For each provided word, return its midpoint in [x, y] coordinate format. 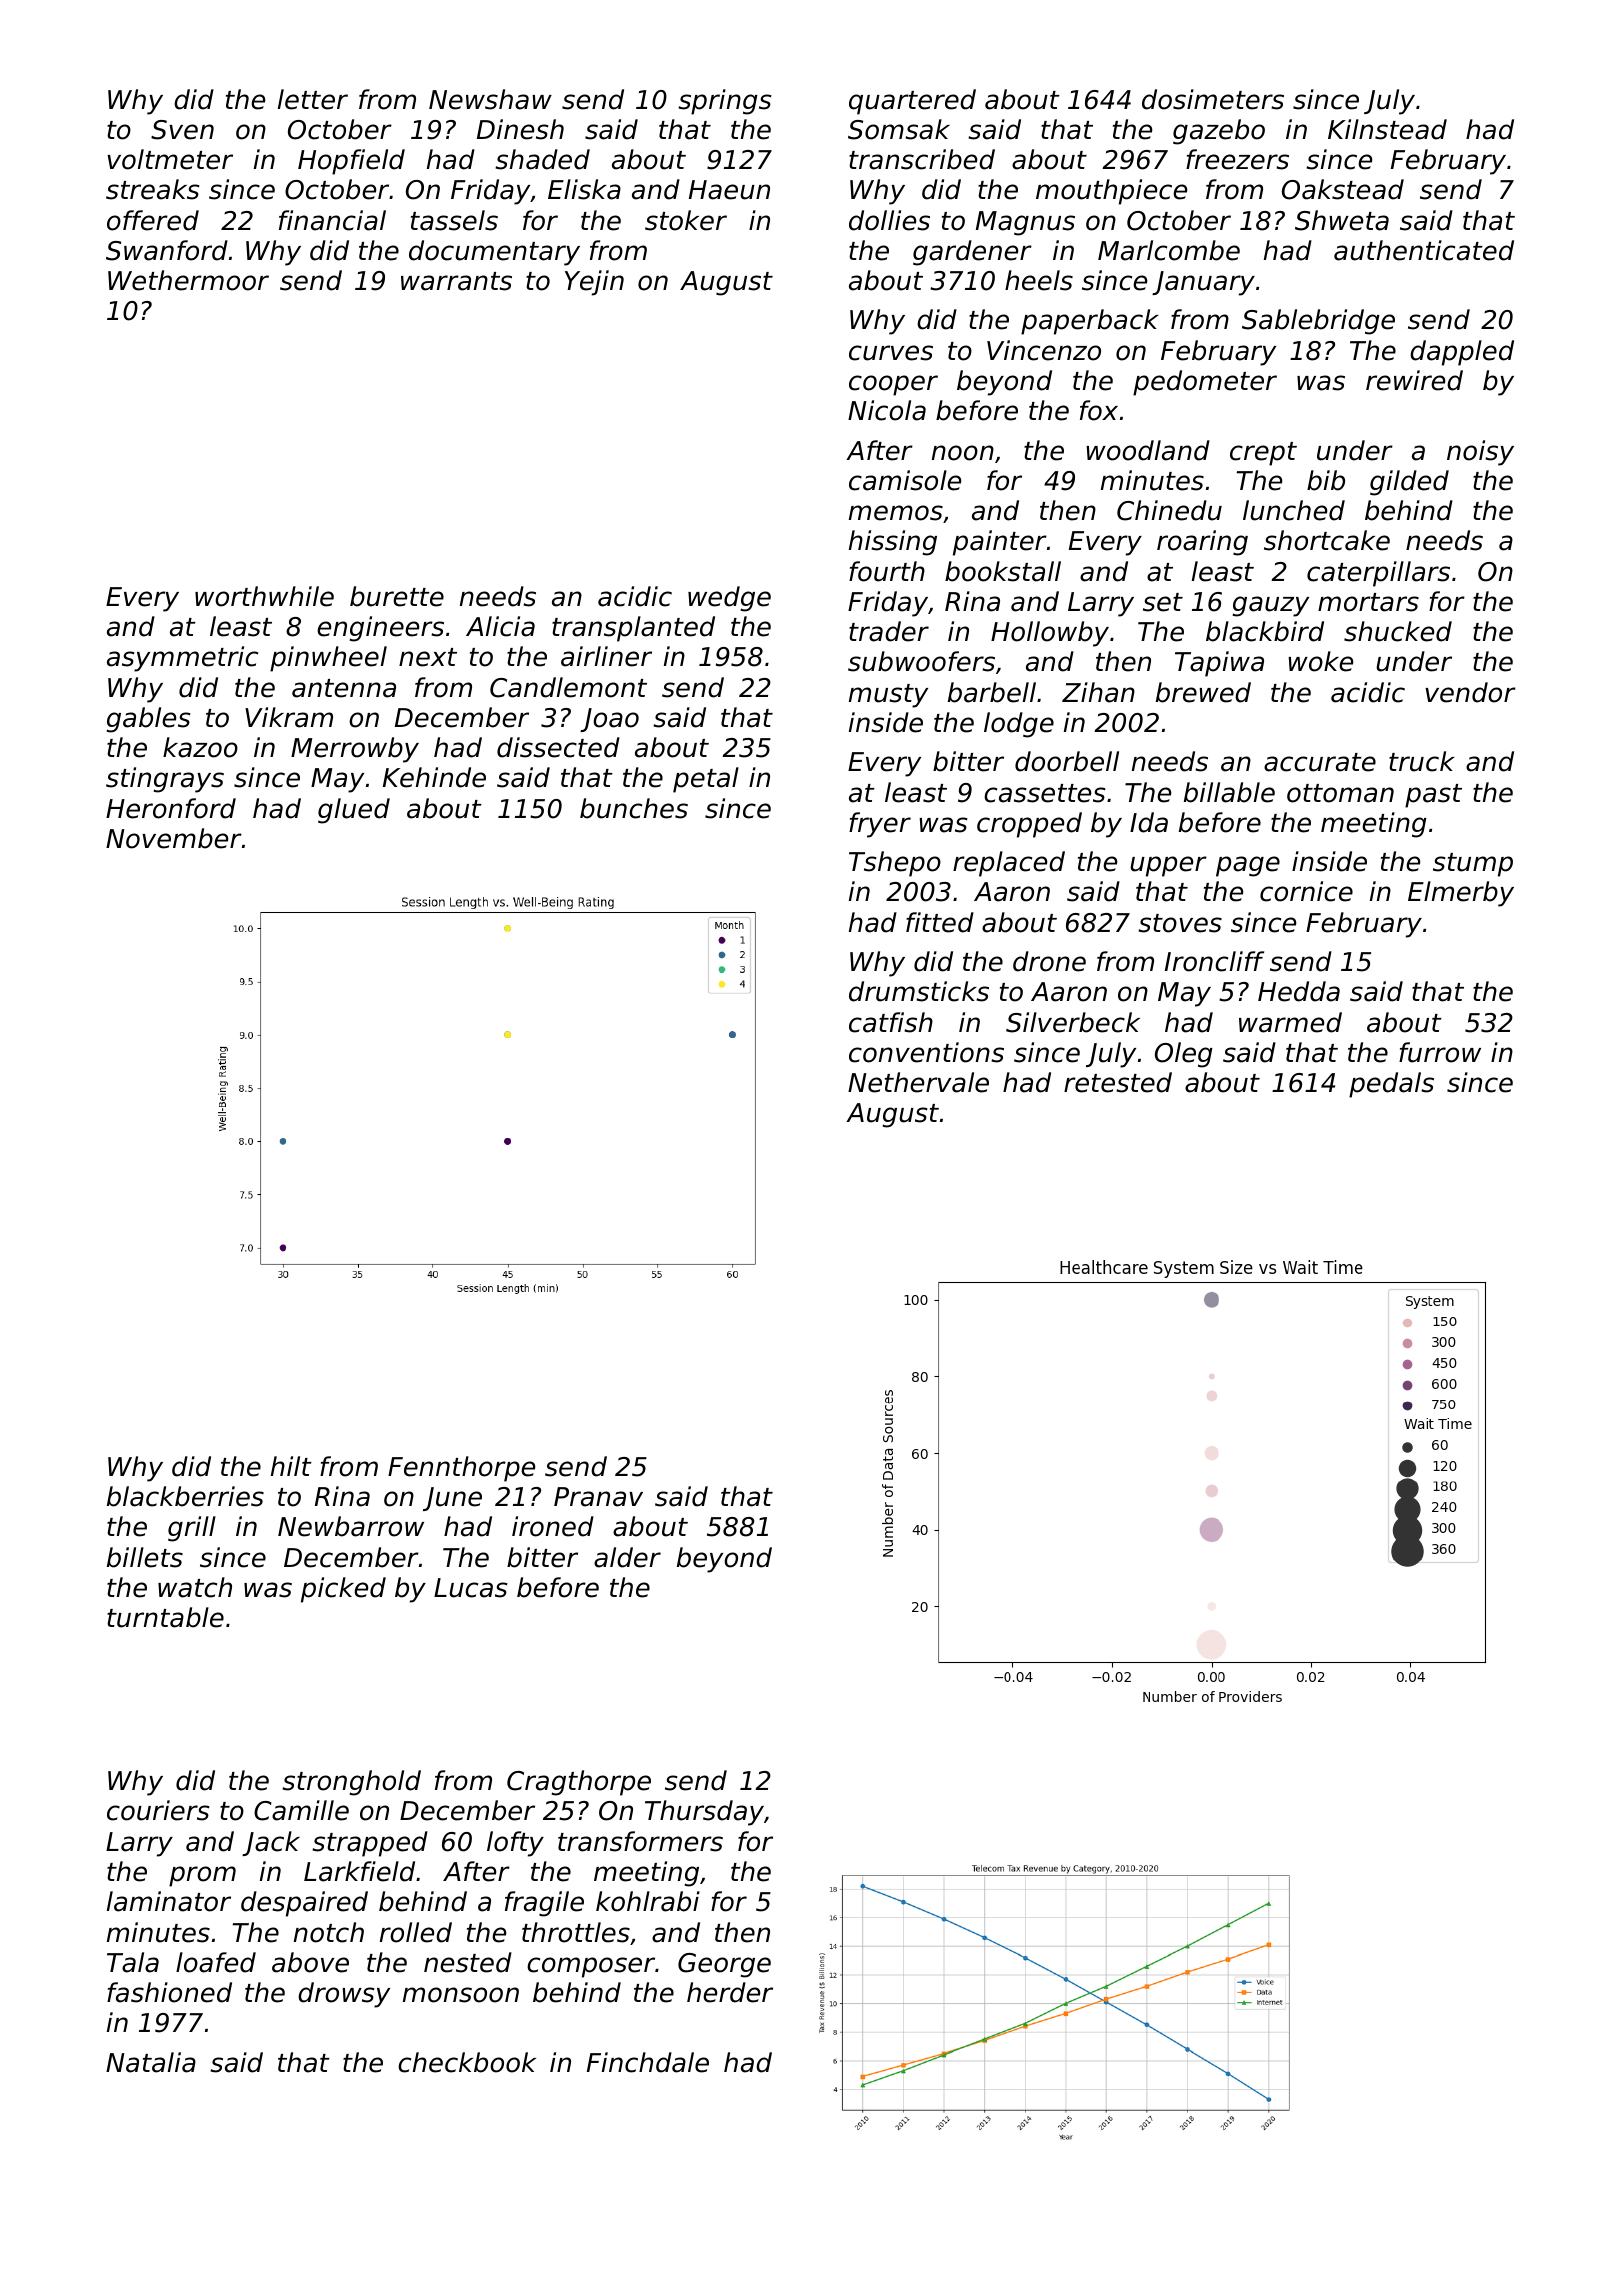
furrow [1440, 1052]
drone [1049, 961]
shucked [1398, 631]
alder [627, 1557]
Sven [182, 130]
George [724, 1965]
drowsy [344, 1995]
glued [354, 811]
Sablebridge [1318, 322]
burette [397, 596]
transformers [640, 1841]
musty [888, 696]
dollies [889, 220]
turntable [165, 1617]
